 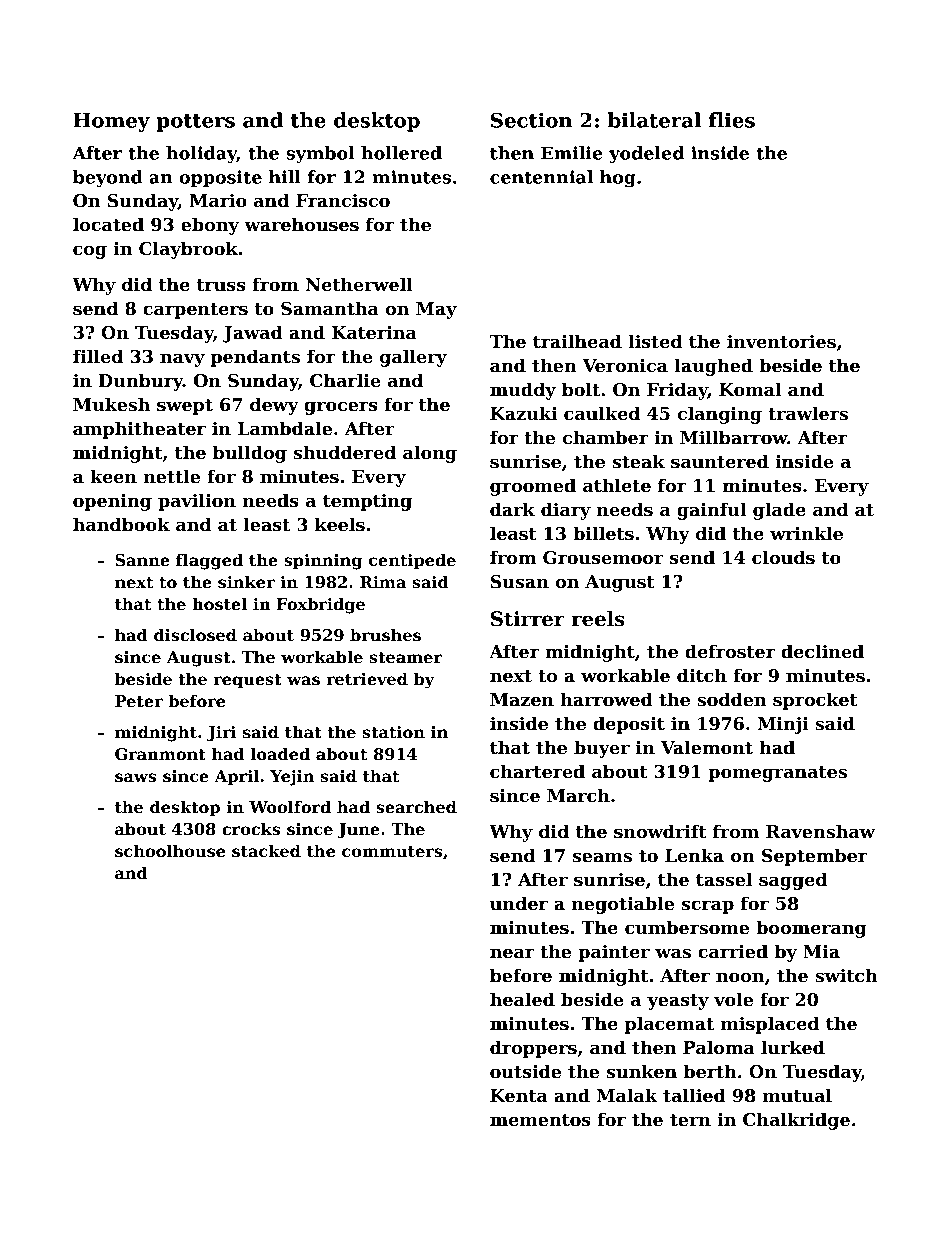 I want to click on Kenta, so click(x=519, y=1096).
